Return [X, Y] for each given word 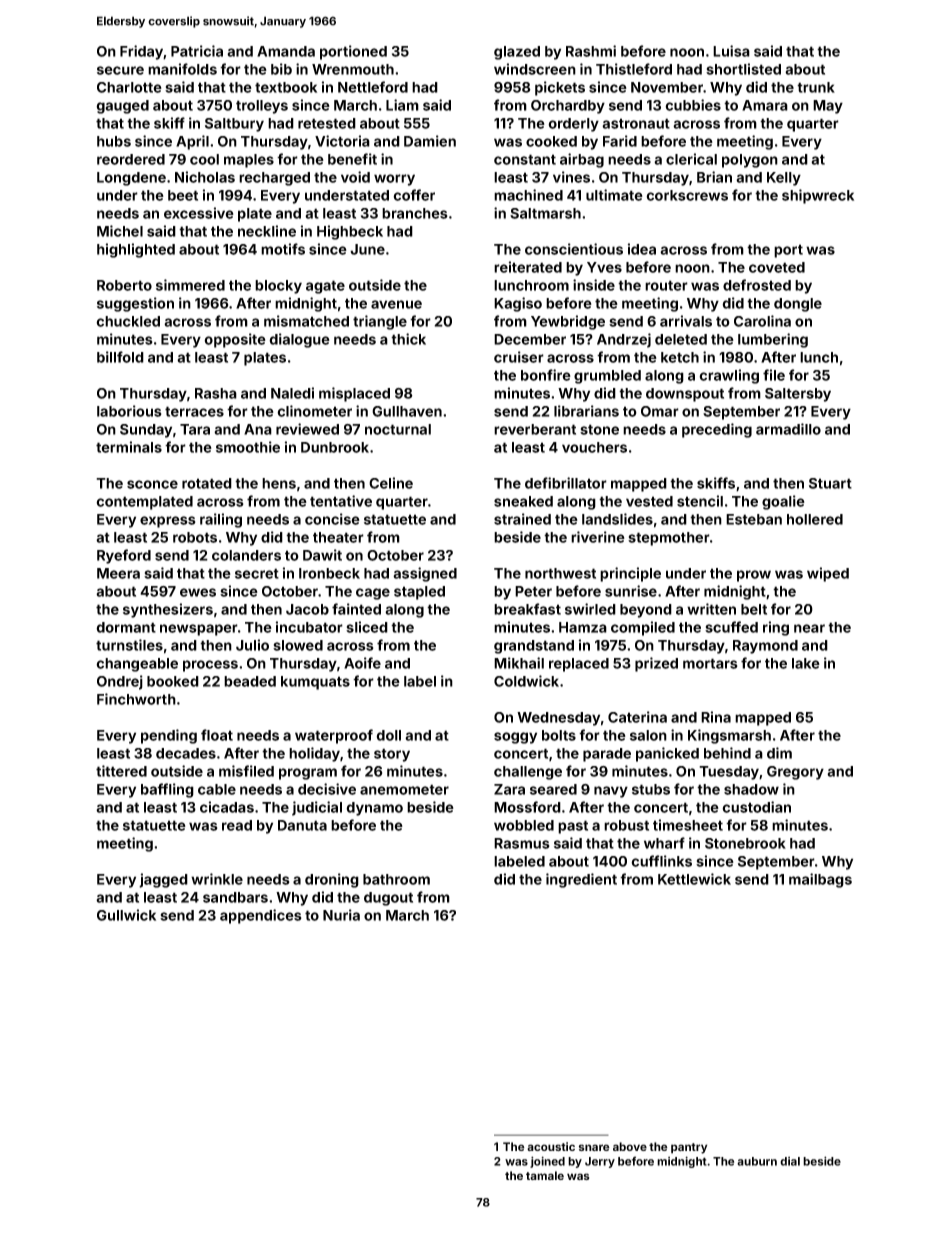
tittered [121, 771]
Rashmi [591, 51]
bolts [559, 735]
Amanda [286, 51]
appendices [261, 916]
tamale [545, 1175]
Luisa [731, 51]
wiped [828, 574]
